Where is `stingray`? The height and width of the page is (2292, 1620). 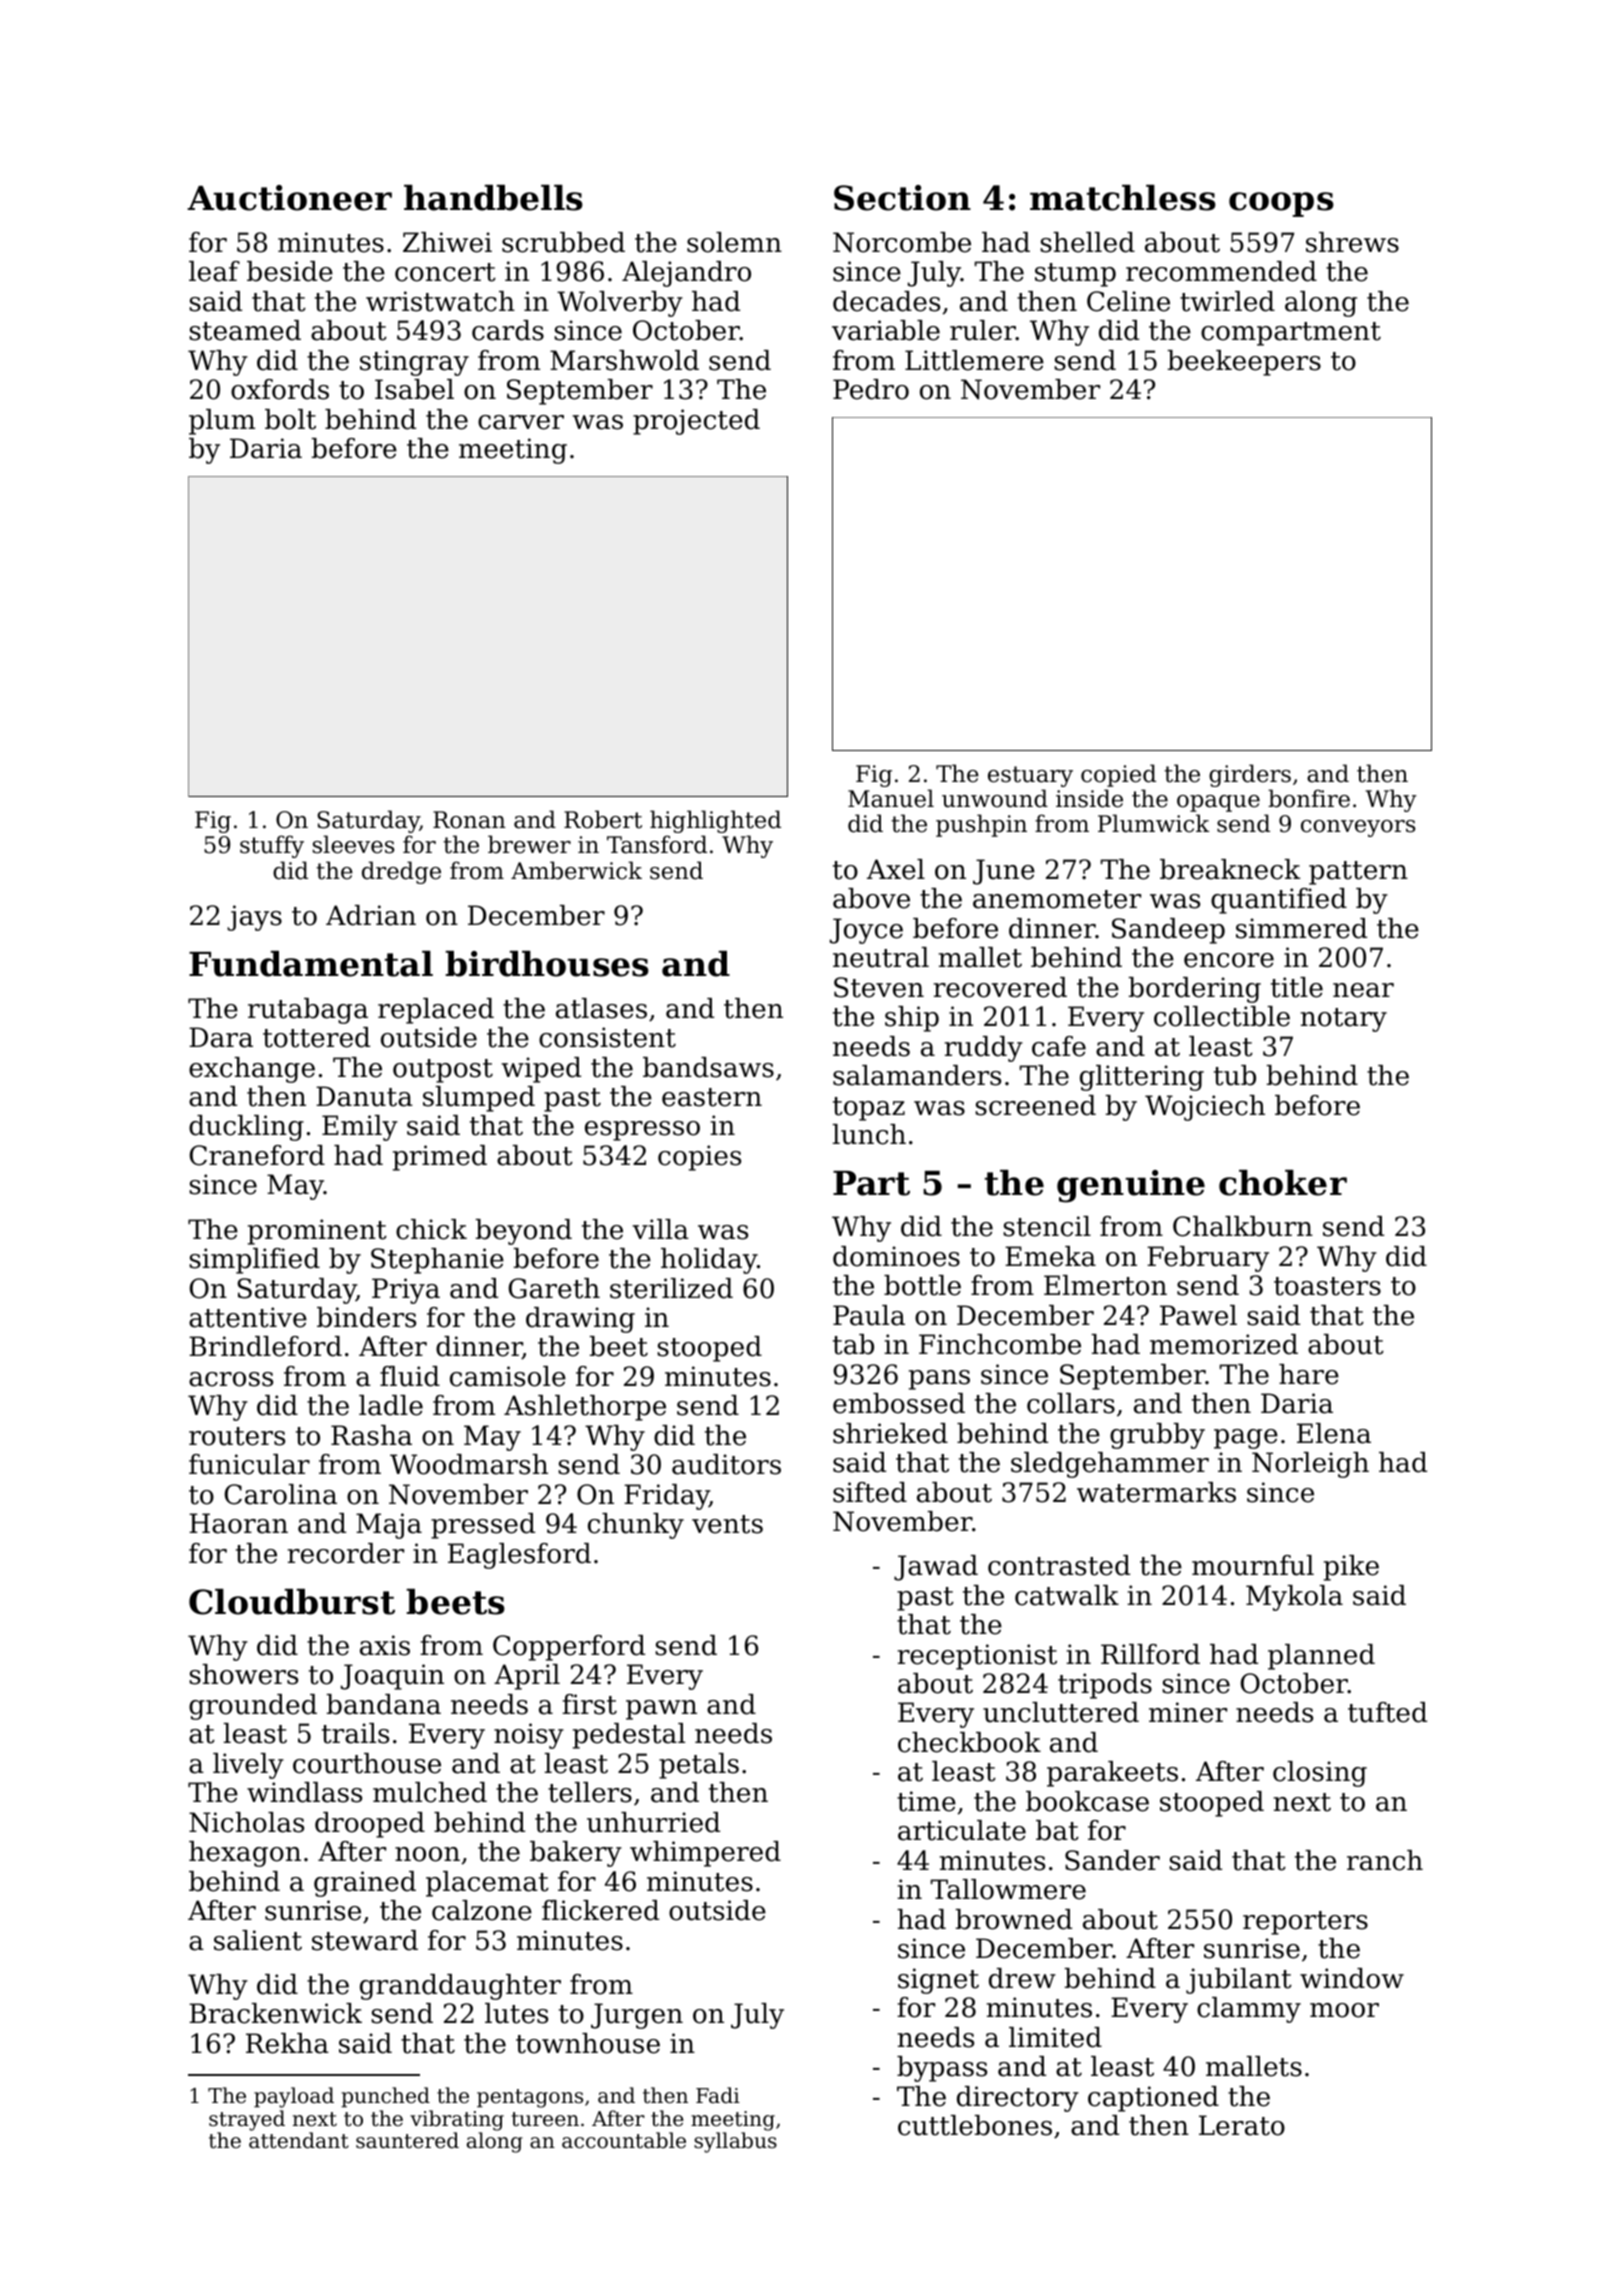 stingray is located at coordinates (414, 363).
